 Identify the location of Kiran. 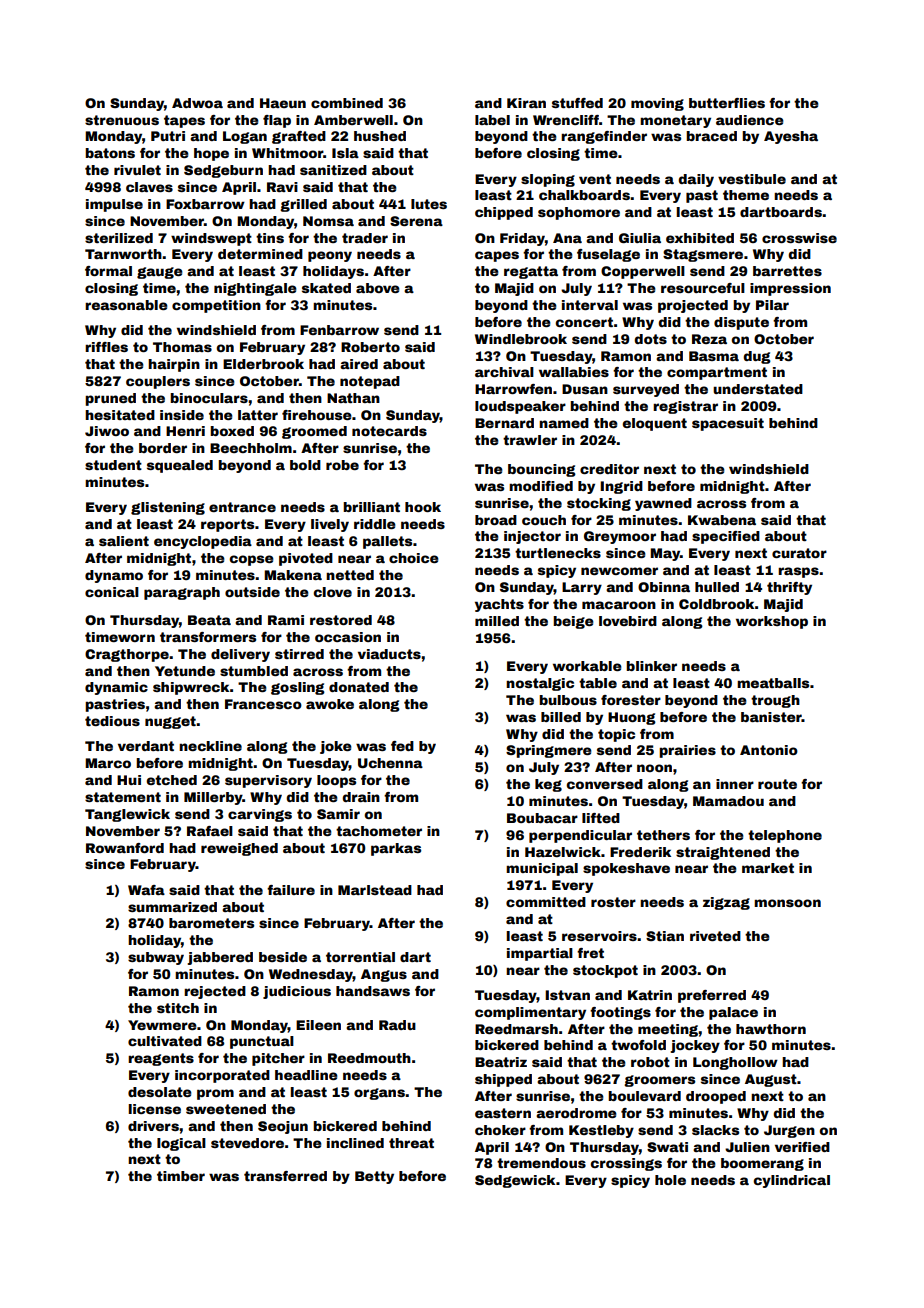
(526, 103).
